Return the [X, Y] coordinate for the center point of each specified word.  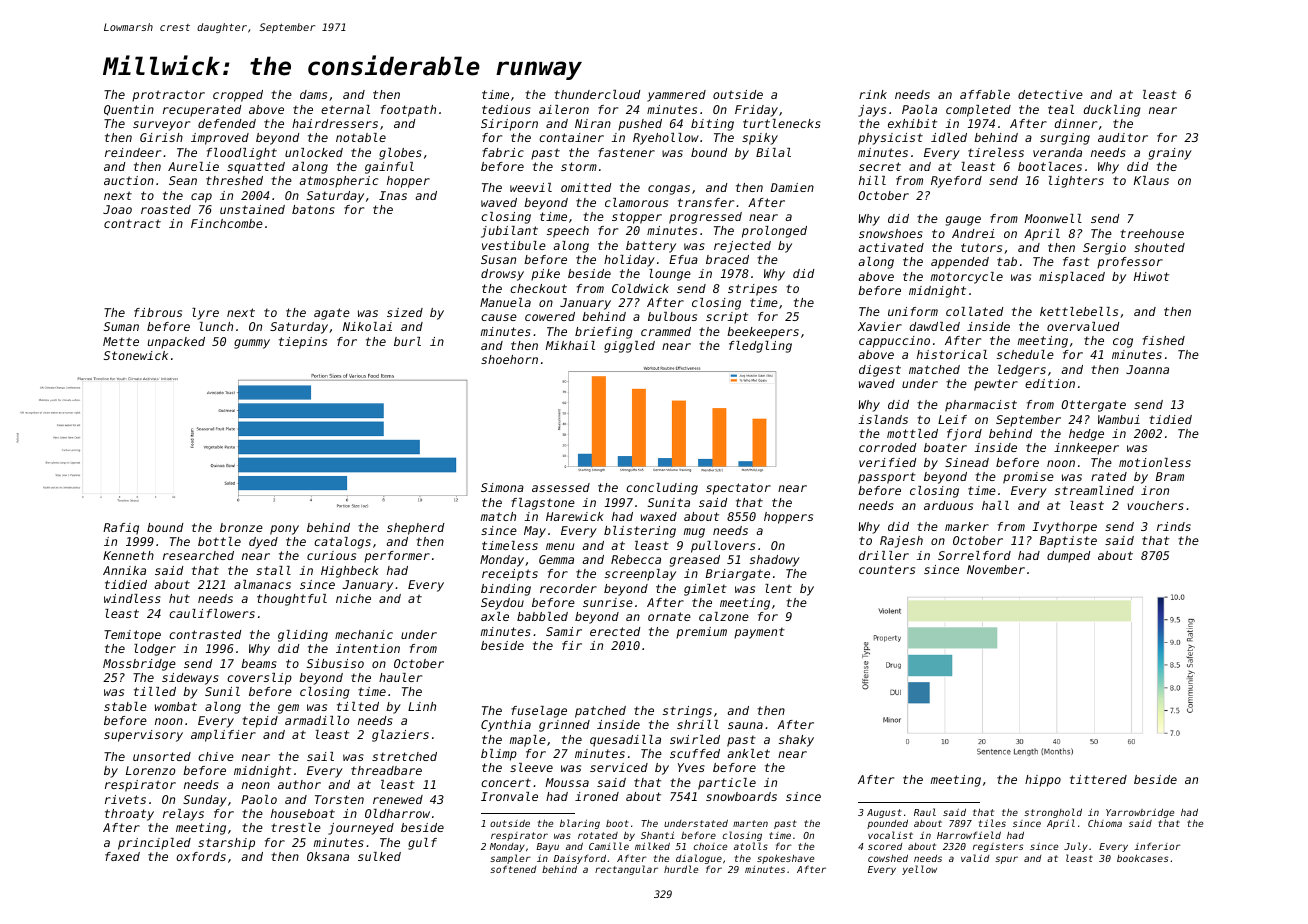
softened [513, 869]
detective [1050, 94]
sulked [379, 856]
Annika [124, 570]
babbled [542, 616]
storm [579, 166]
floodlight [242, 154]
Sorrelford [974, 555]
